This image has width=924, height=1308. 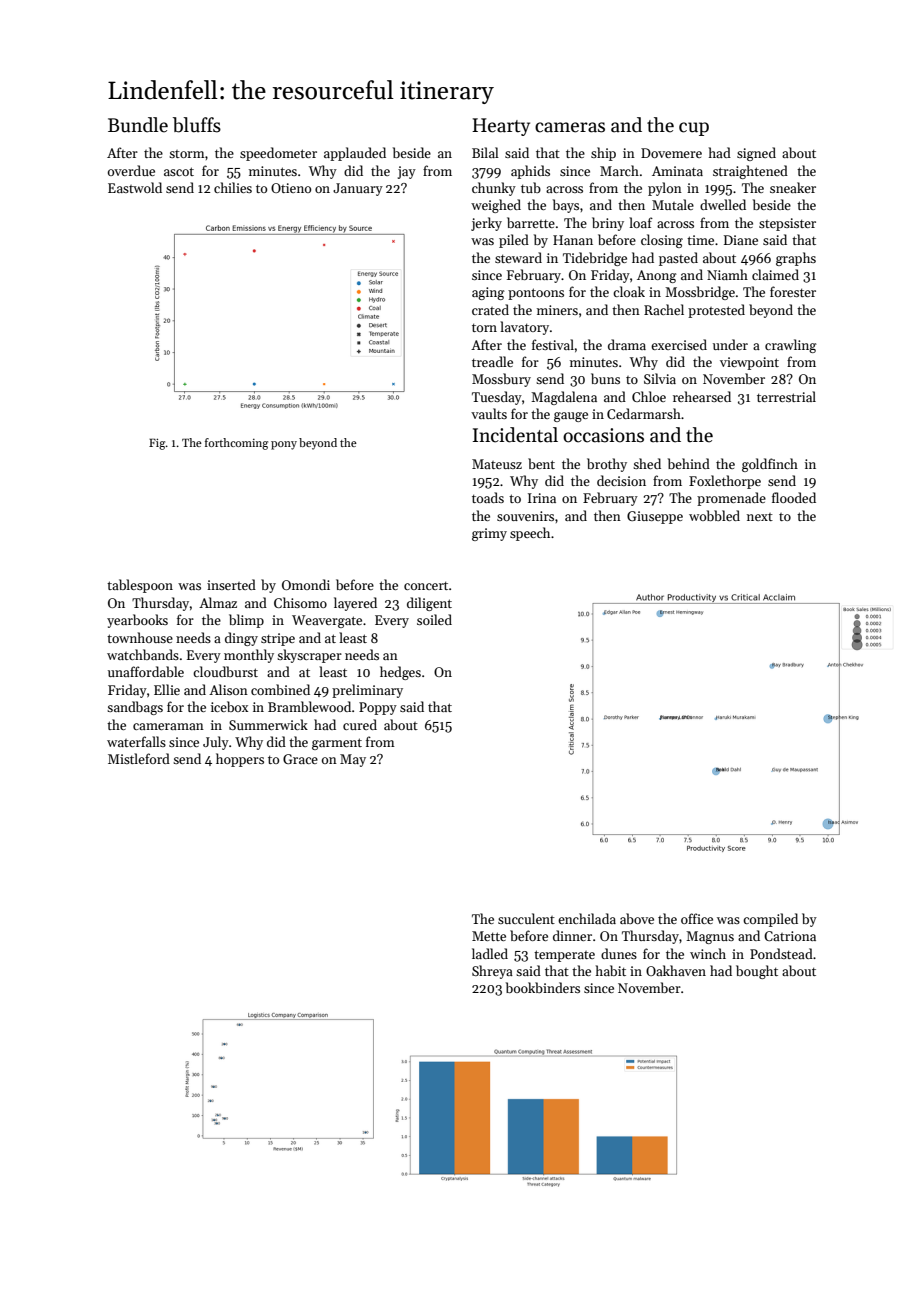 What do you see at coordinates (775, 274) in the image?
I see `claimed` at bounding box center [775, 274].
